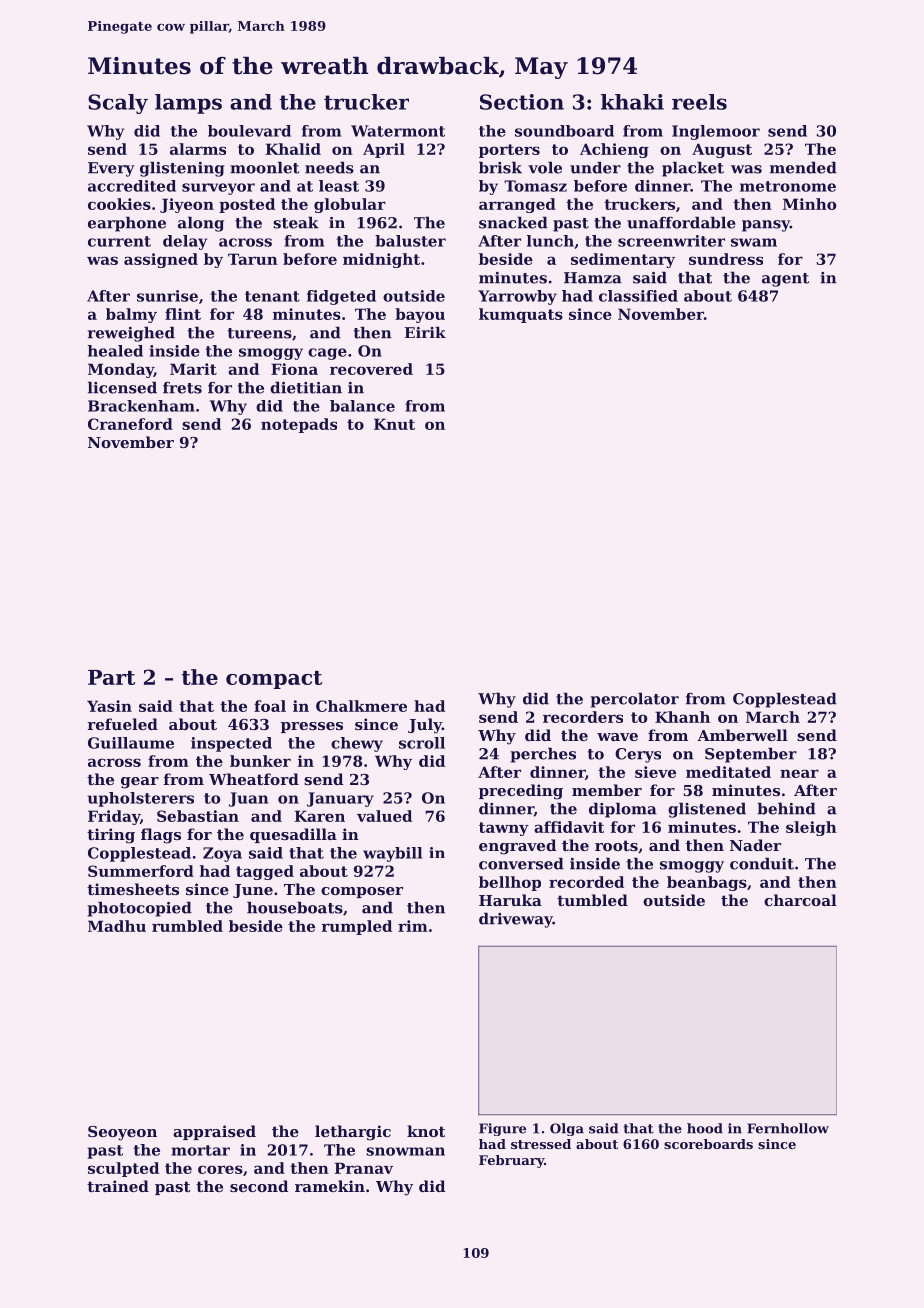 This document has height=1308, width=924. I want to click on Part, so click(111, 677).
